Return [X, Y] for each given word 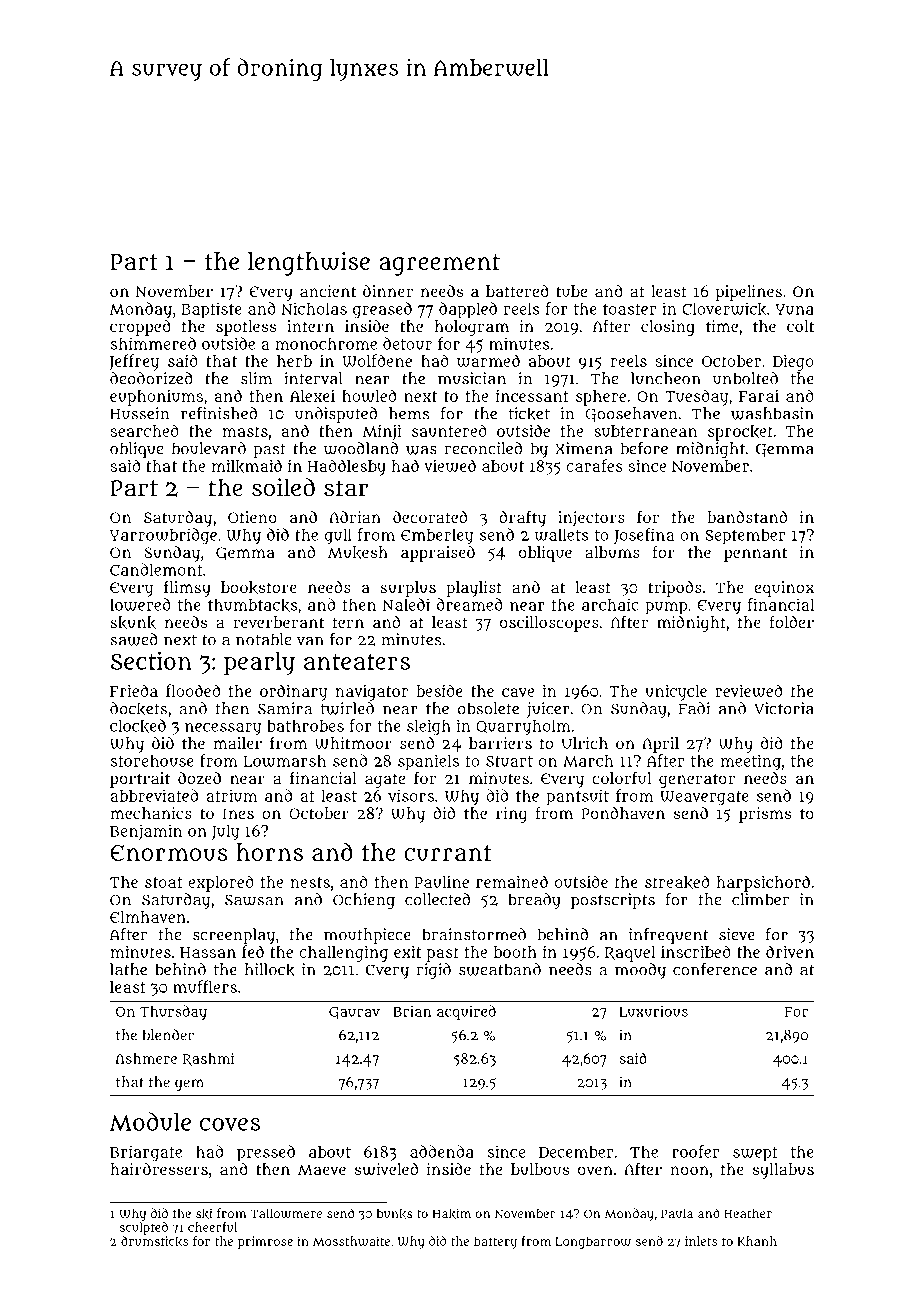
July [225, 832]
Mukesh [358, 552]
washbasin [772, 413]
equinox [784, 589]
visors [411, 795]
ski [204, 1213]
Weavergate [704, 798]
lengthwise [309, 264]
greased [382, 310]
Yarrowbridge [163, 536]
